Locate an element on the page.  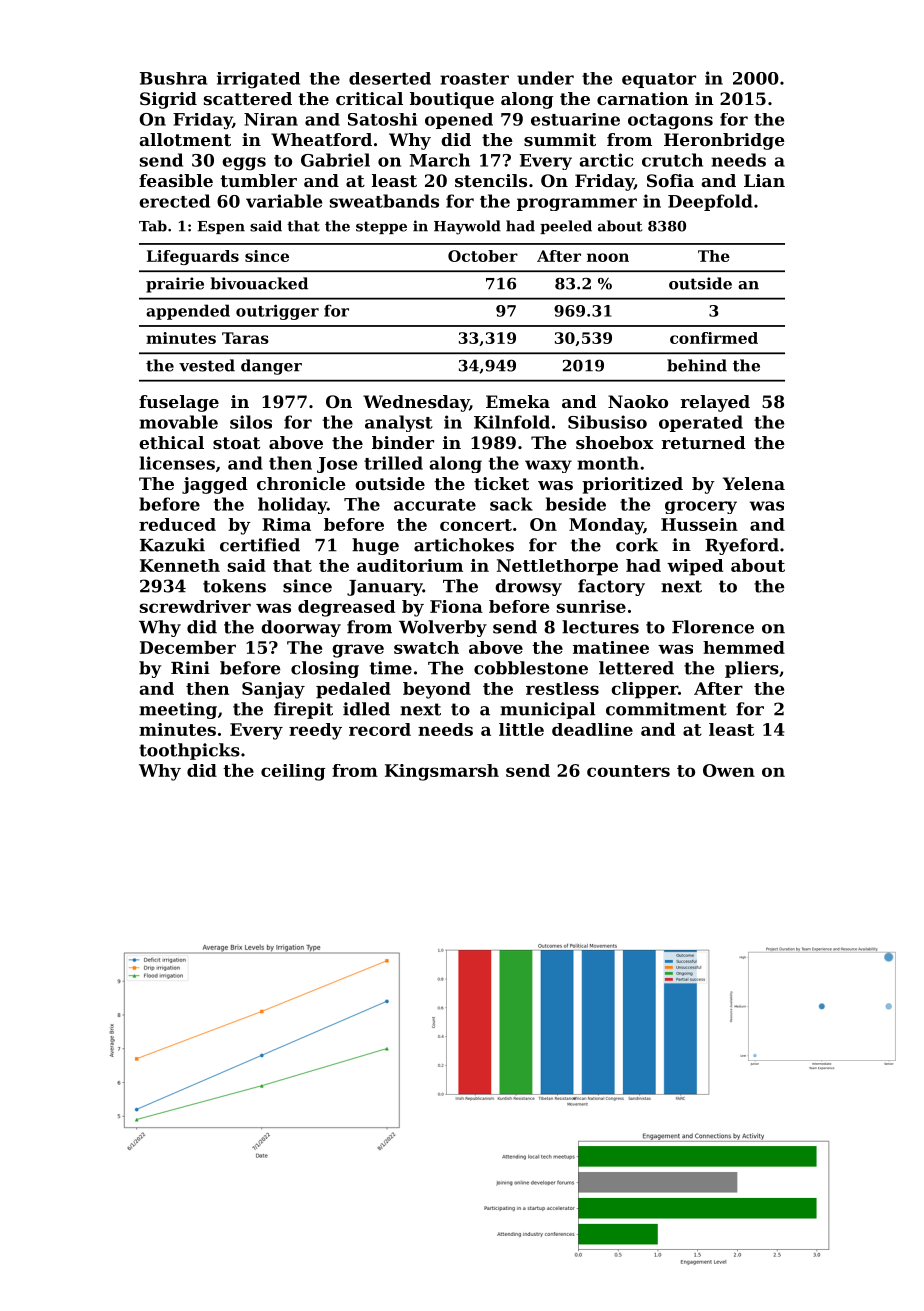
Yelena is located at coordinates (754, 483).
